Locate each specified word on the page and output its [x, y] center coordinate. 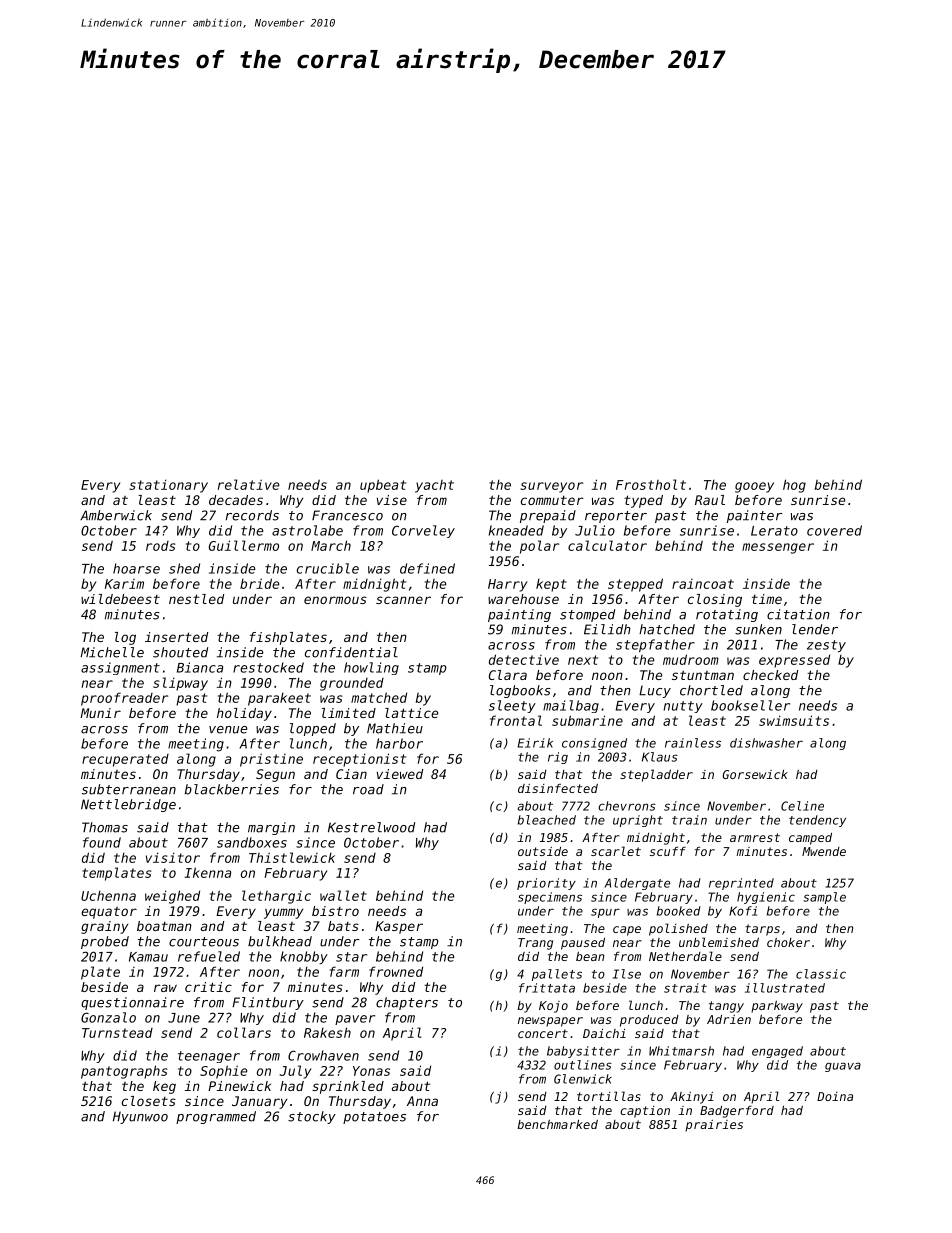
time [767, 599]
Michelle [112, 652]
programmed [216, 1117]
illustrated [785, 988]
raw [165, 988]
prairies [714, 1126]
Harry [507, 585]
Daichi [604, 1033]
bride [259, 583]
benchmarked [557, 1124]
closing [715, 600]
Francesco [347, 515]
